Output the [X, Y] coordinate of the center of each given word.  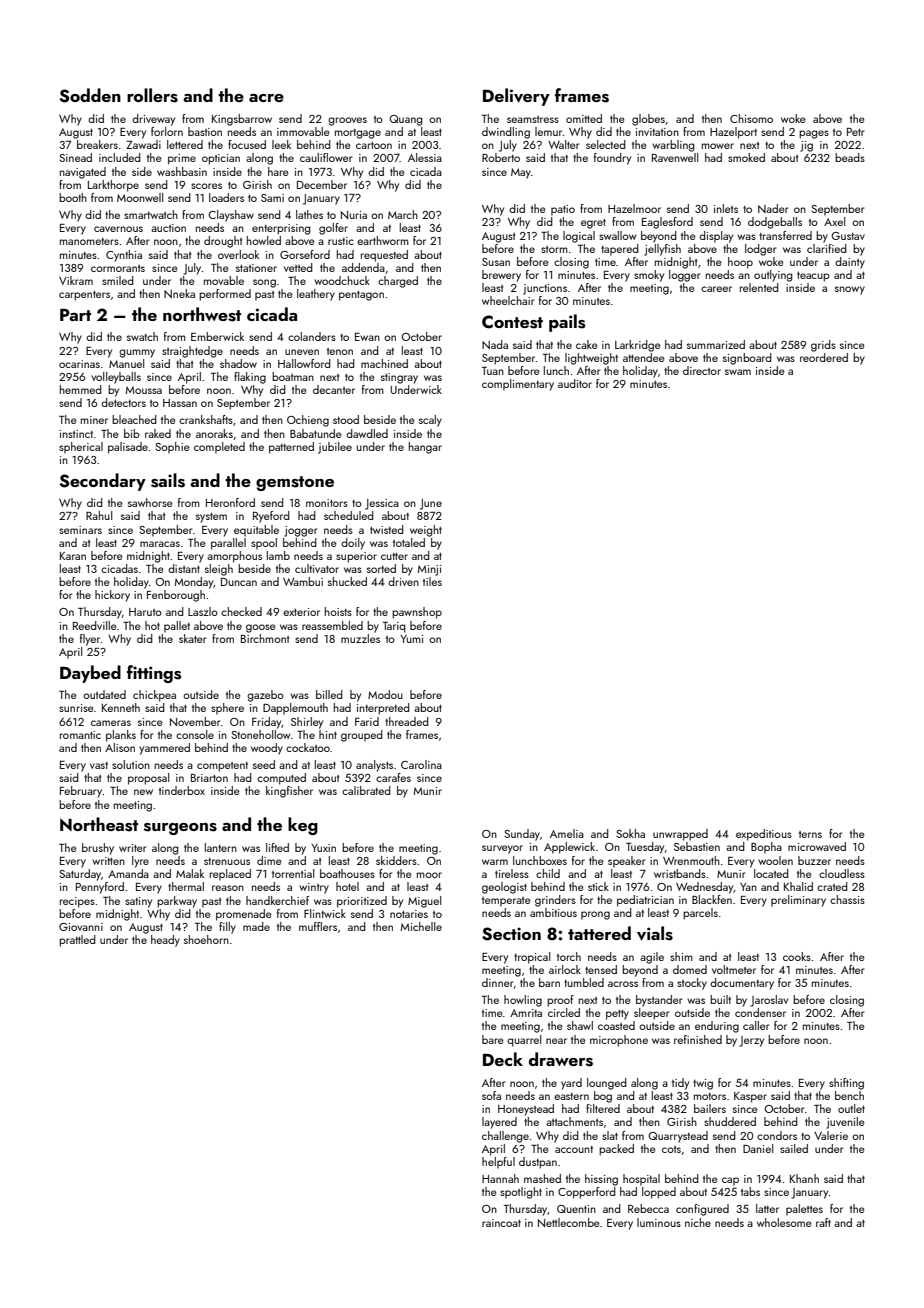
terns [810, 834]
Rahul [99, 515]
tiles [432, 581]
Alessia [425, 157]
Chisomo [751, 118]
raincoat [501, 1223]
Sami [272, 198]
